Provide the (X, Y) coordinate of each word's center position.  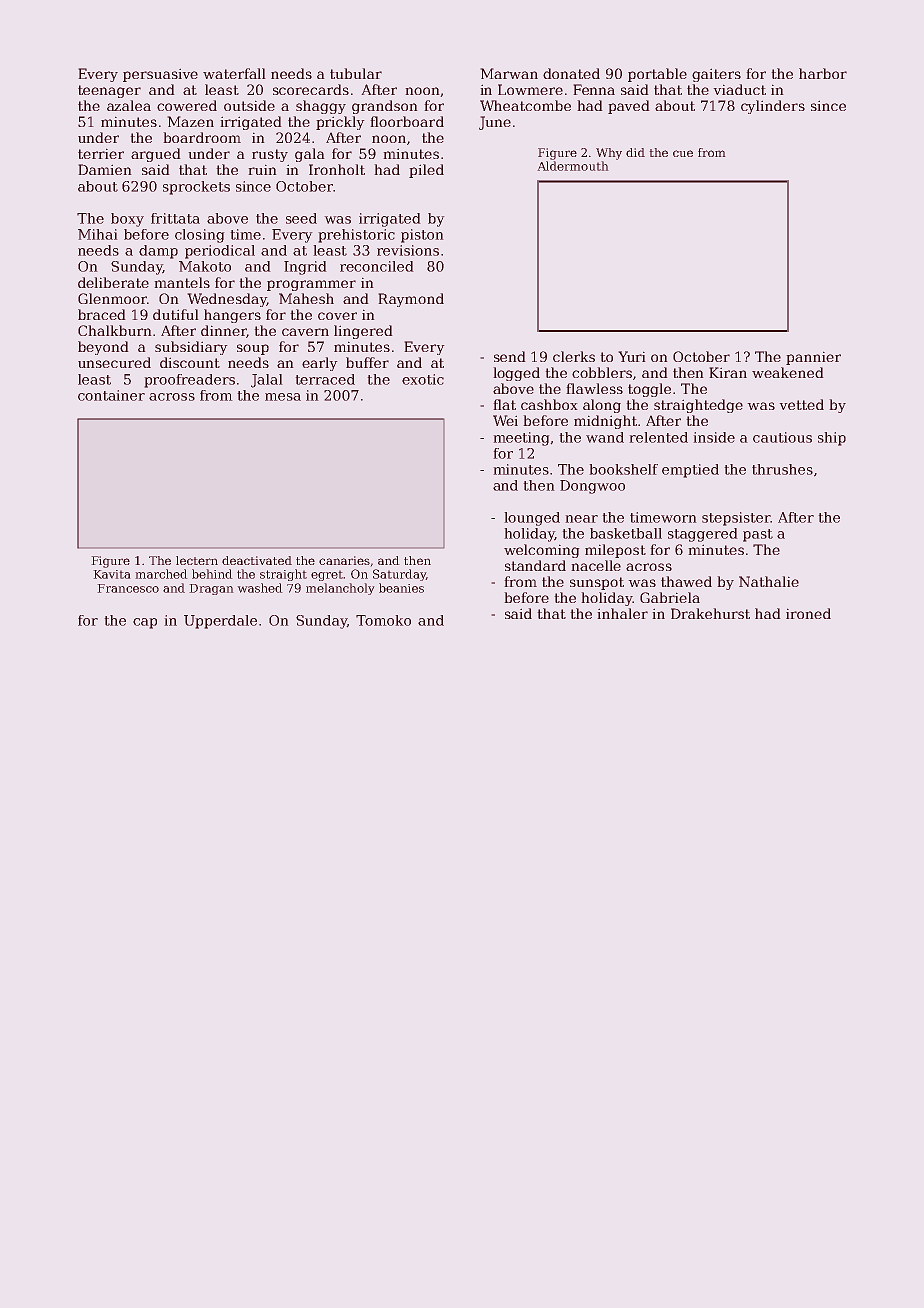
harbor (823, 73)
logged (517, 374)
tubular (356, 73)
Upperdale (220, 622)
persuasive (160, 75)
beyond (103, 348)
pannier (813, 358)
